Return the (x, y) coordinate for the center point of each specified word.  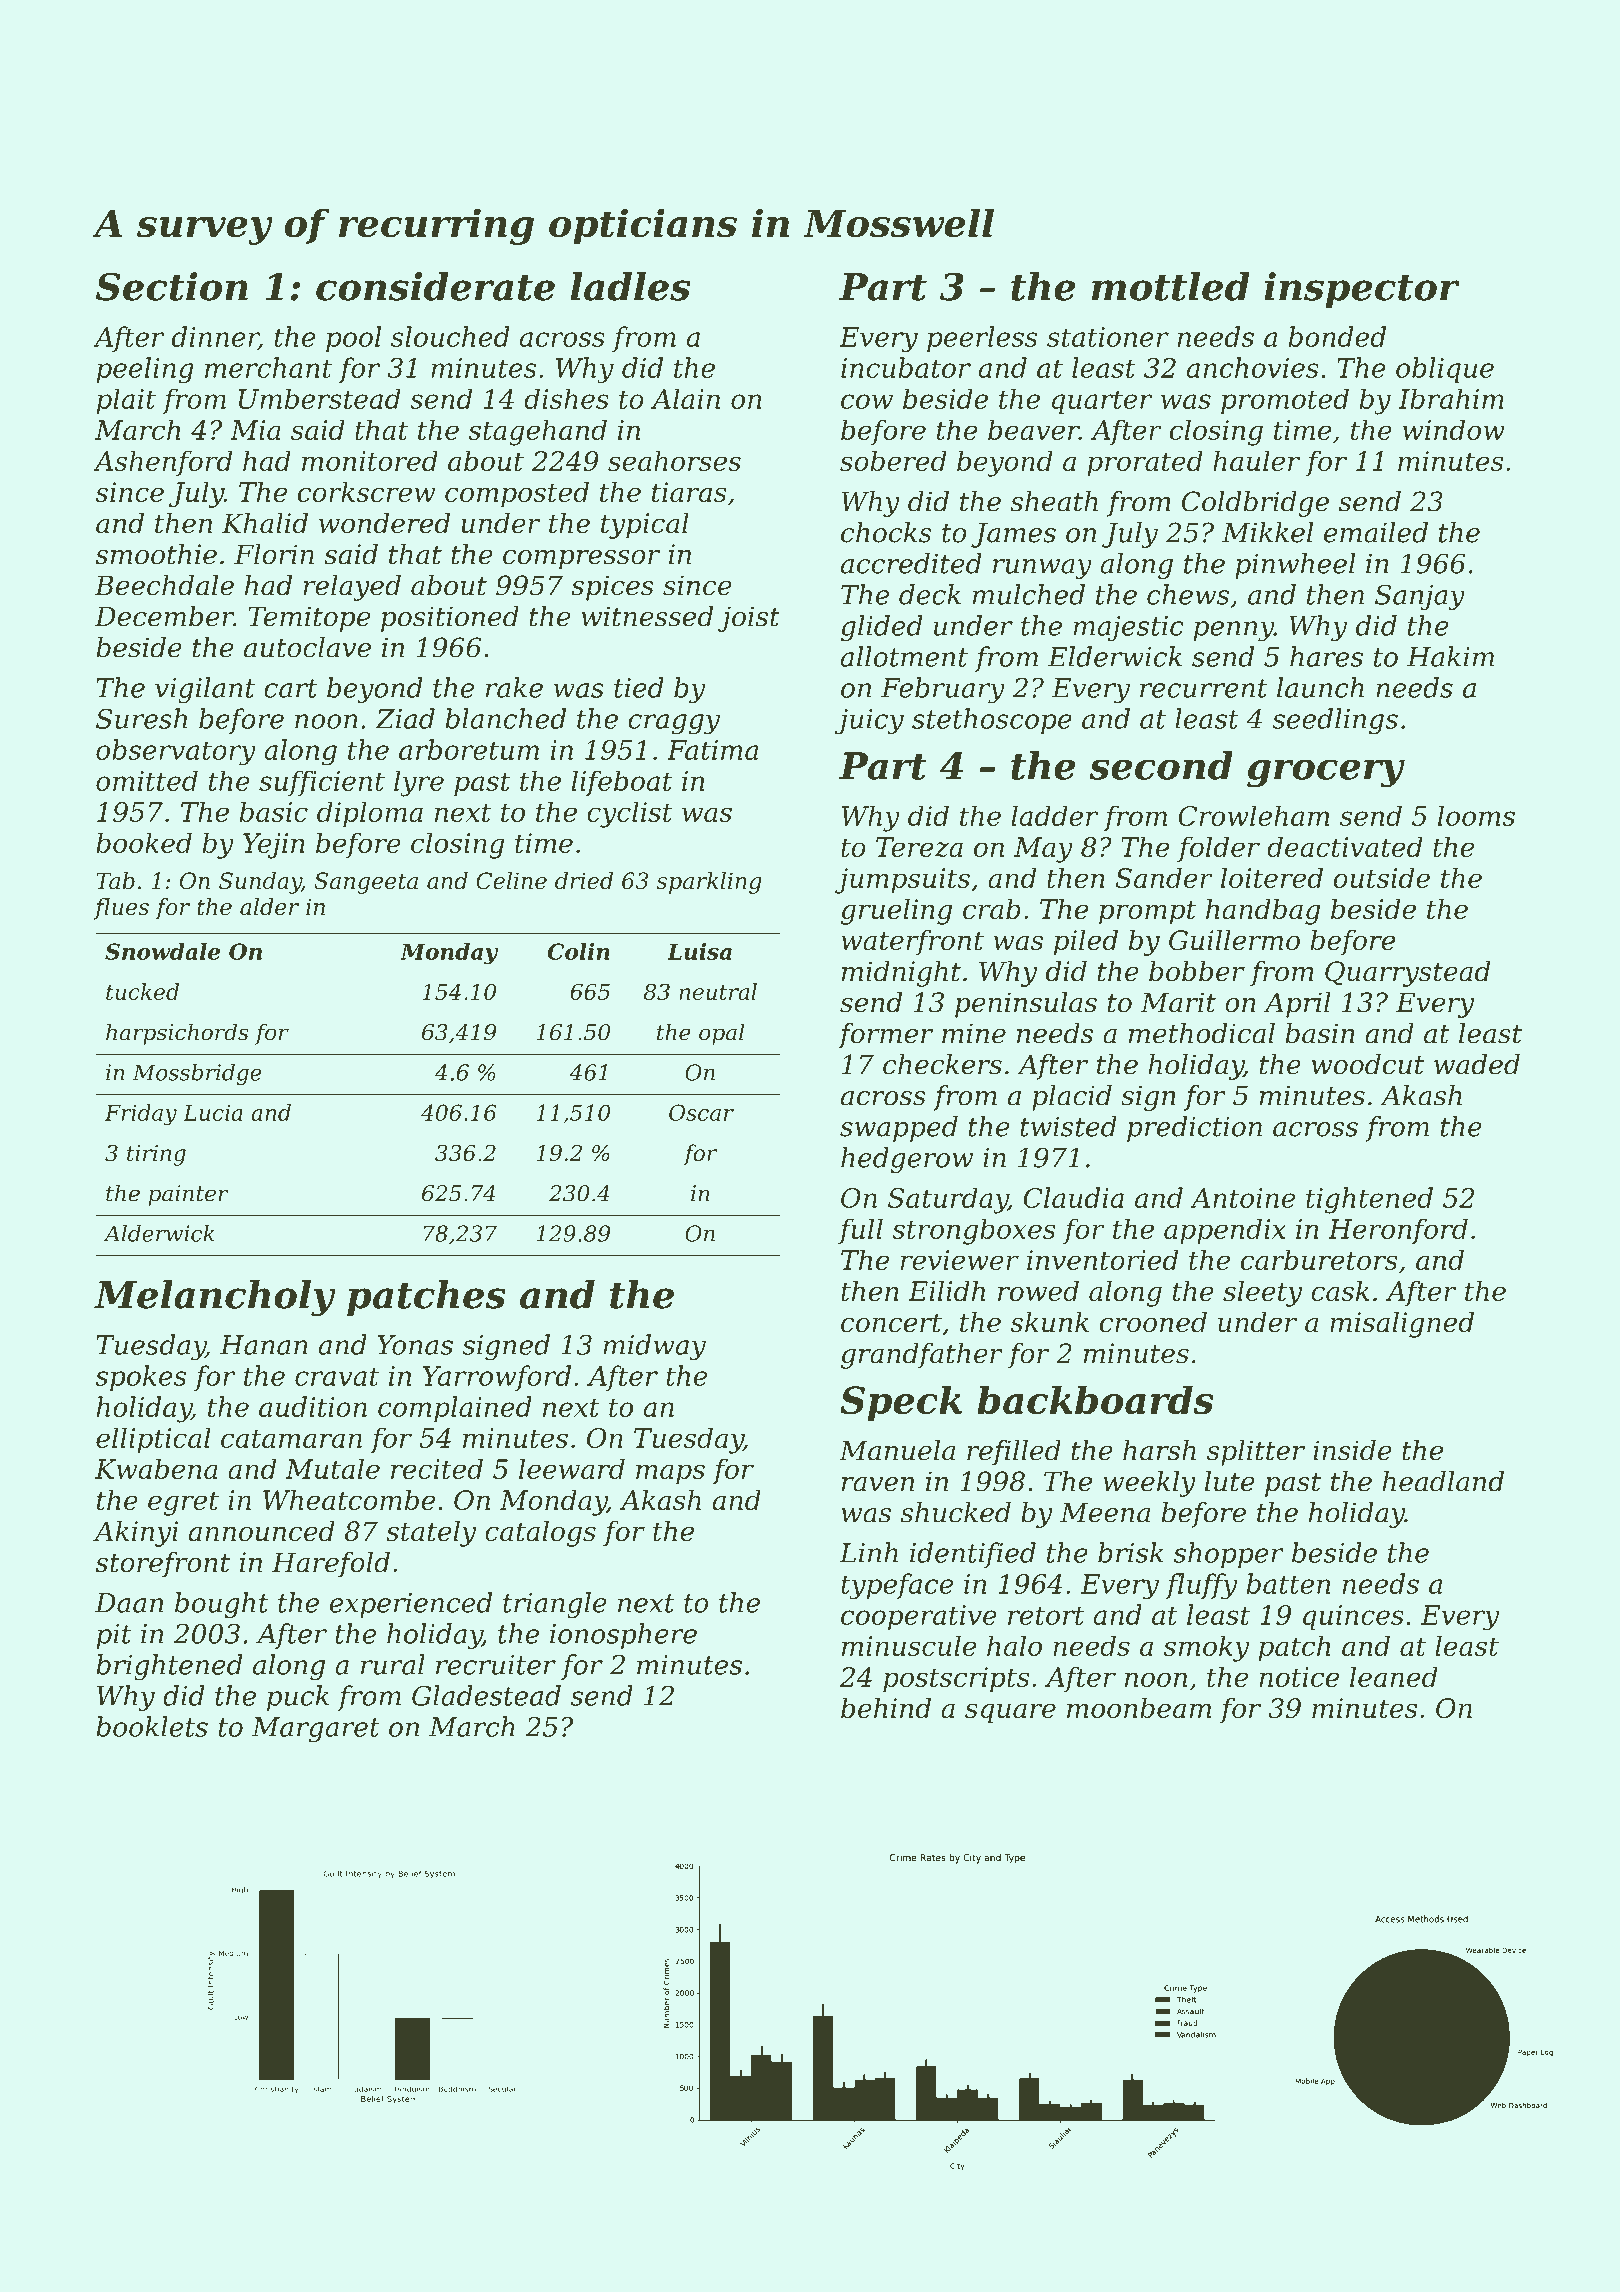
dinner (215, 337)
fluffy (1201, 1586)
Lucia (213, 1113)
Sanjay (1420, 597)
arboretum (469, 749)
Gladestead (486, 1695)
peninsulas (1026, 1005)
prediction (1194, 1129)
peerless (982, 339)
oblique (1445, 370)
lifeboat (622, 783)
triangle (555, 1605)
